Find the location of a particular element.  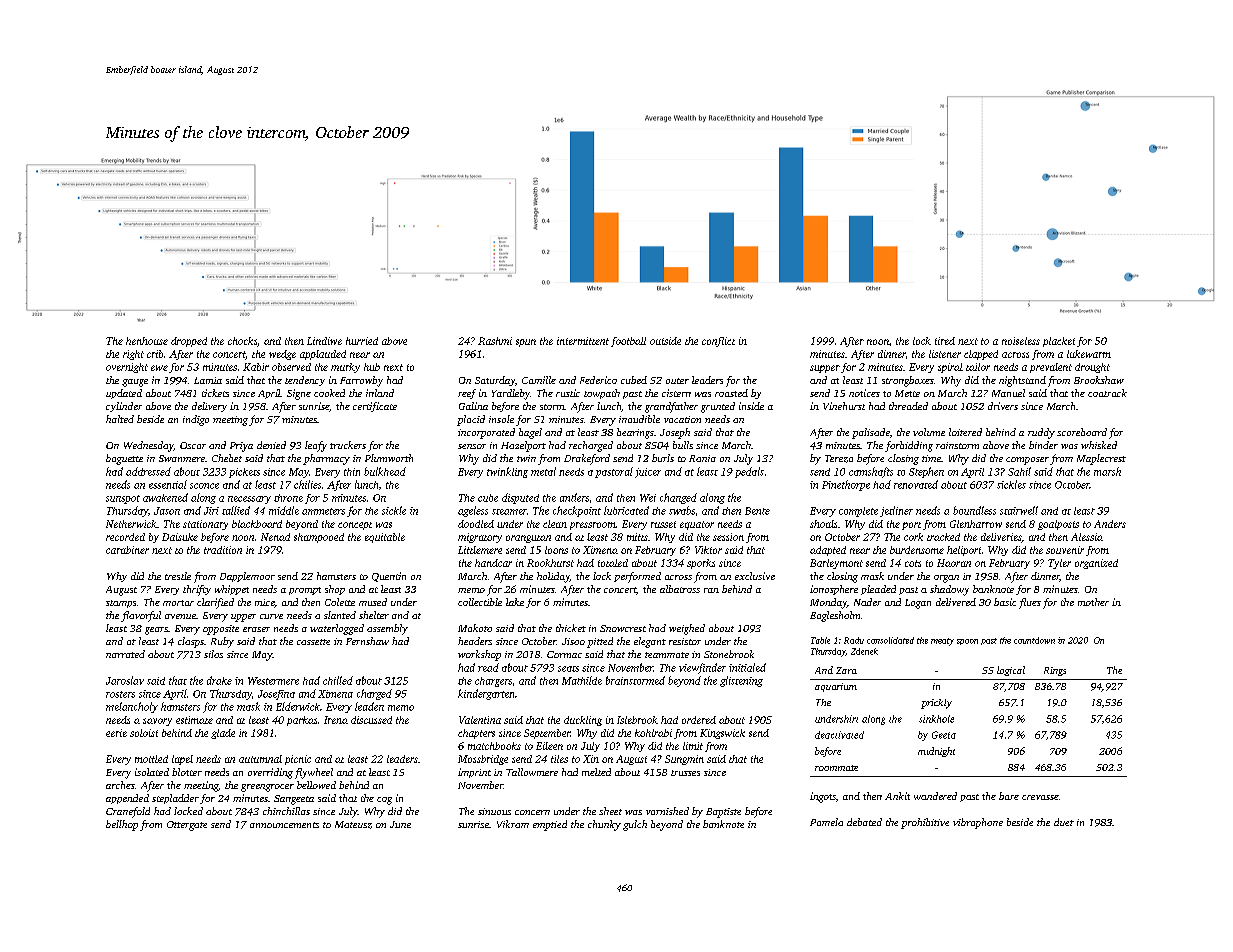

henhouse is located at coordinates (147, 341).
